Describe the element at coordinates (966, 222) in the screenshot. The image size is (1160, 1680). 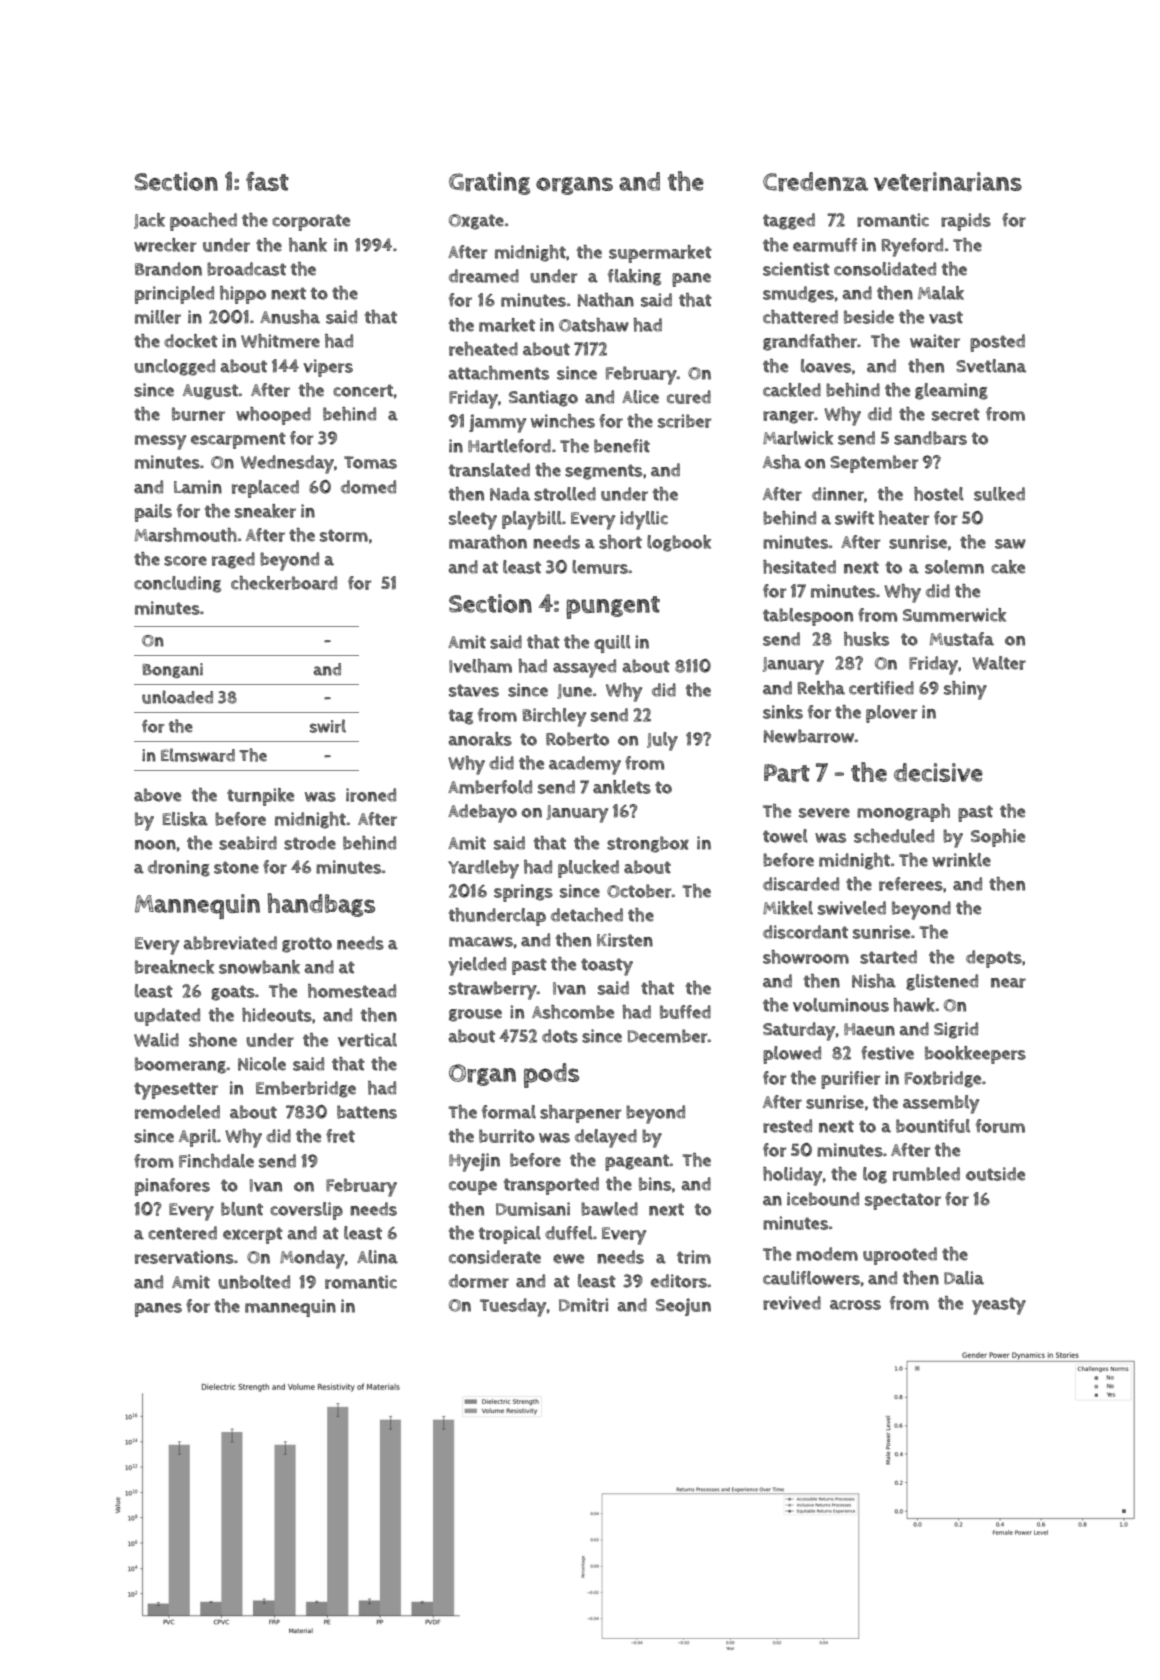
I see `rapids` at that location.
